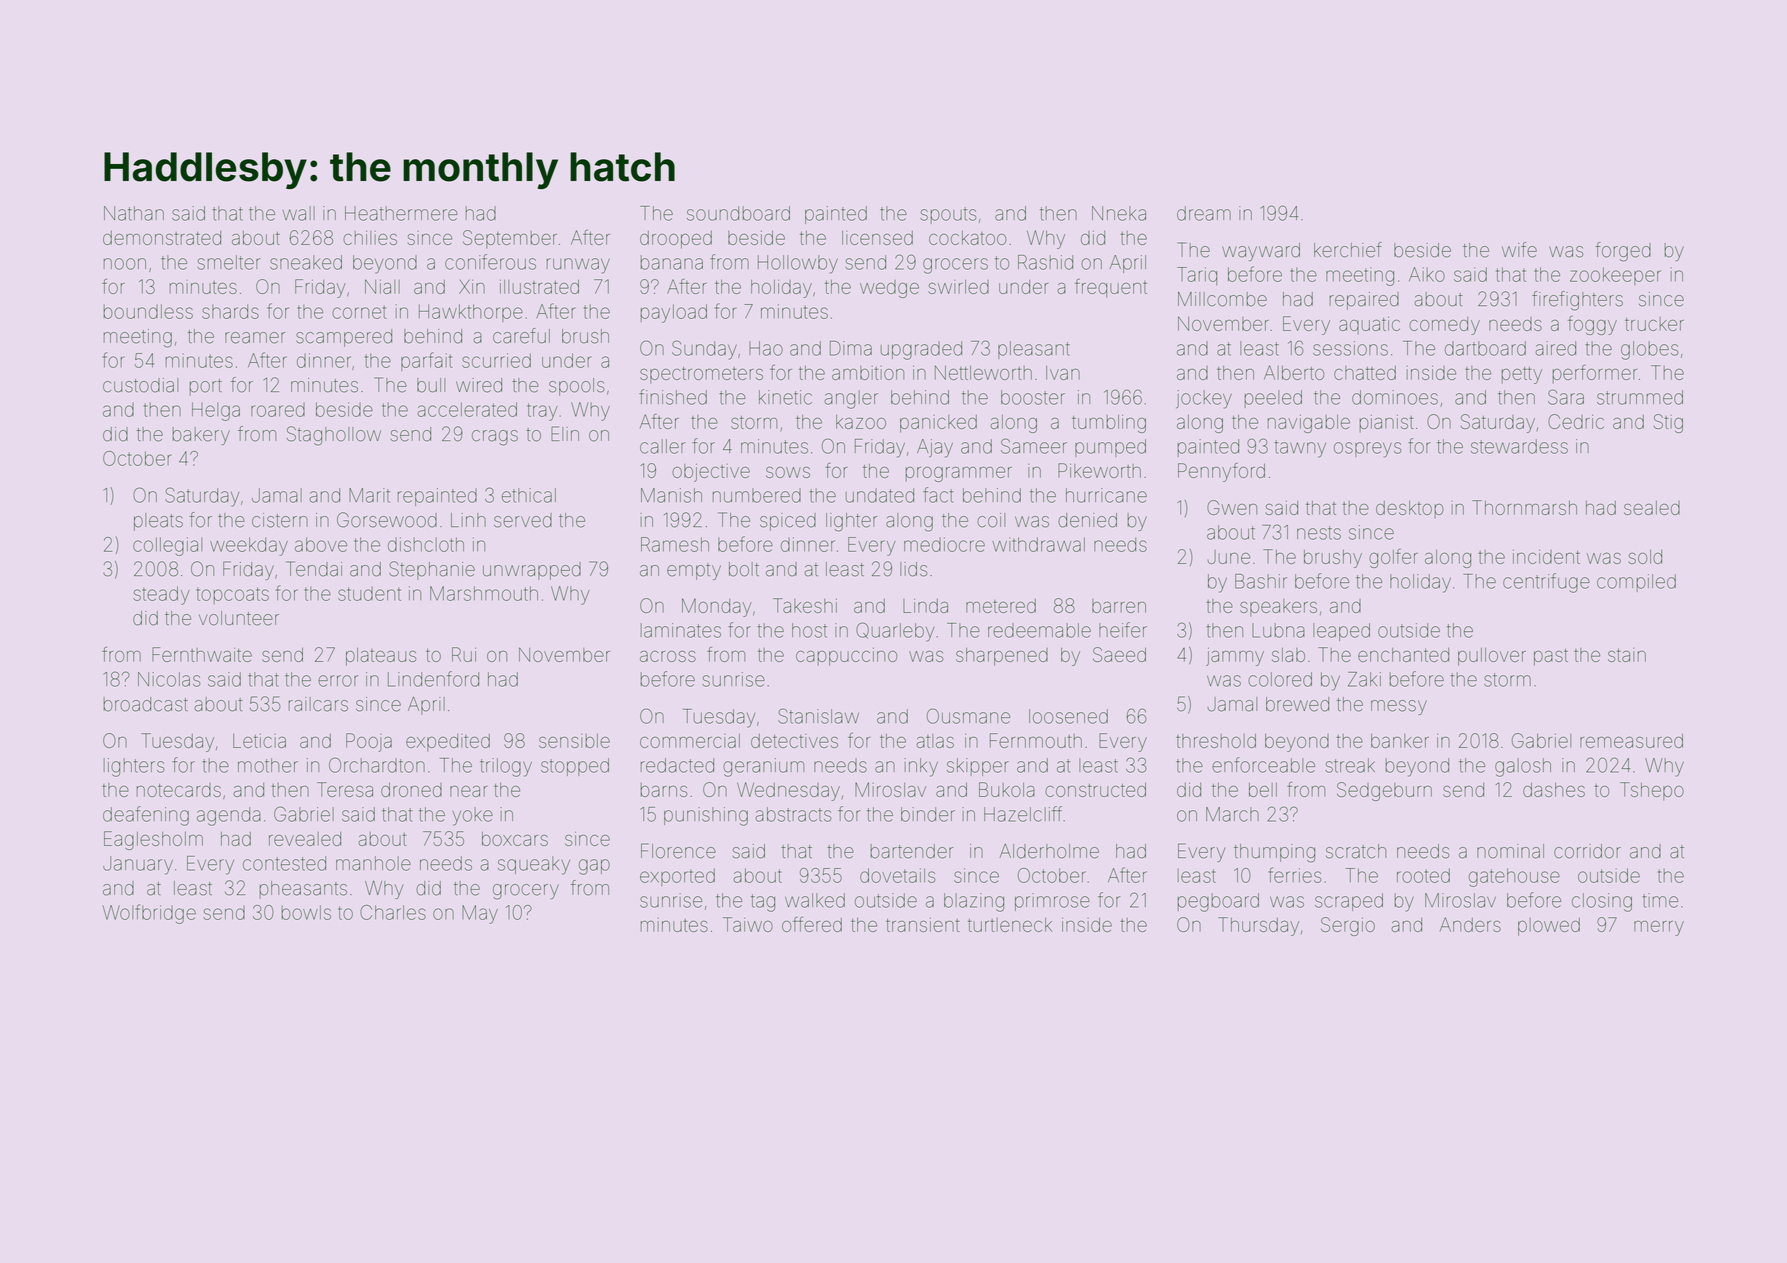 This screenshot has height=1263, width=1787. Describe the element at coordinates (1258, 926) in the screenshot. I see `Thursday` at that location.
